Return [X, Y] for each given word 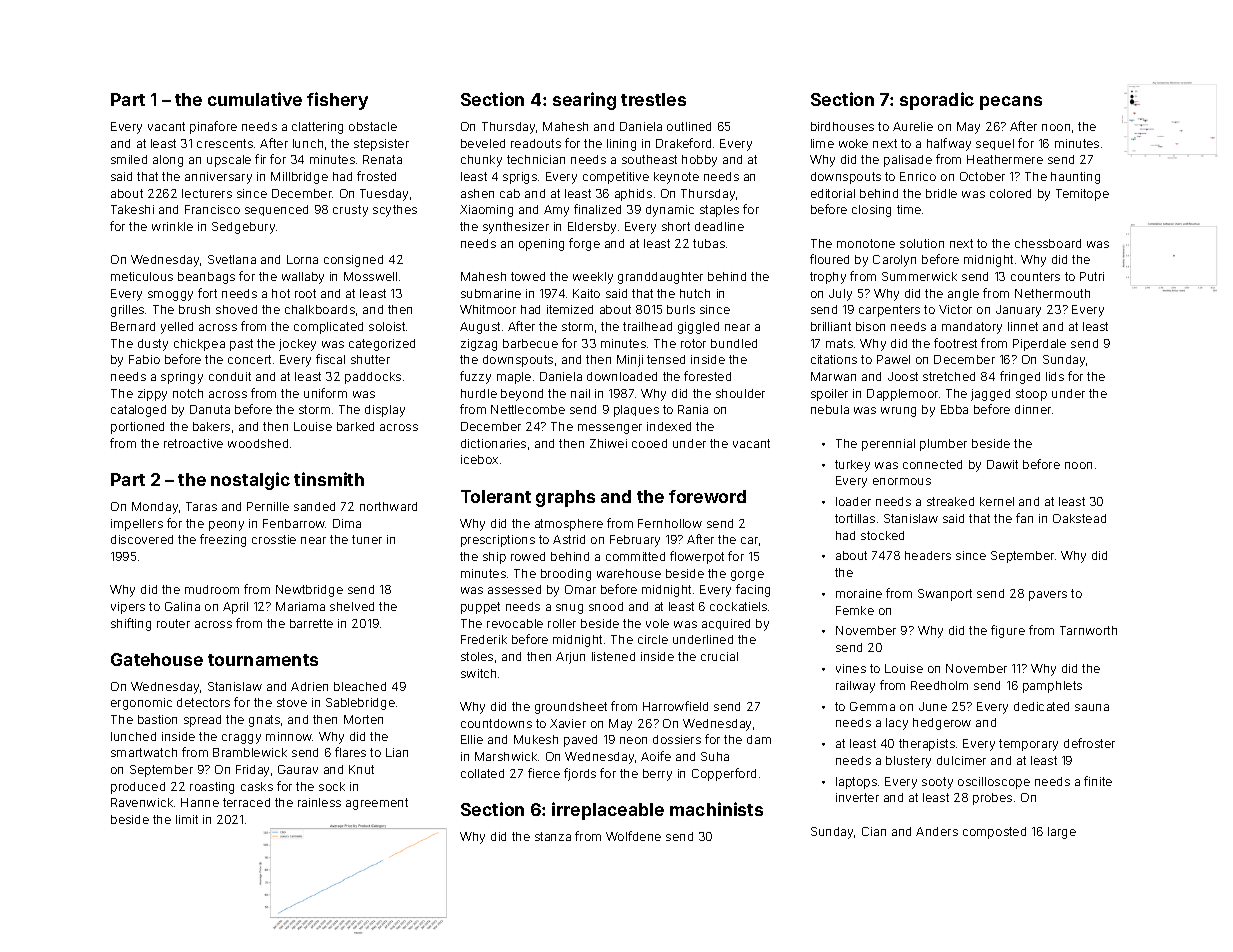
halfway [949, 144]
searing [584, 101]
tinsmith [329, 479]
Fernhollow [670, 523]
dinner [1033, 409]
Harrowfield [675, 706]
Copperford [724, 774]
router [173, 623]
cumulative [255, 99]
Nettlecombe [528, 409]
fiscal [330, 359]
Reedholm [939, 685]
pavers [1048, 596]
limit [187, 819]
